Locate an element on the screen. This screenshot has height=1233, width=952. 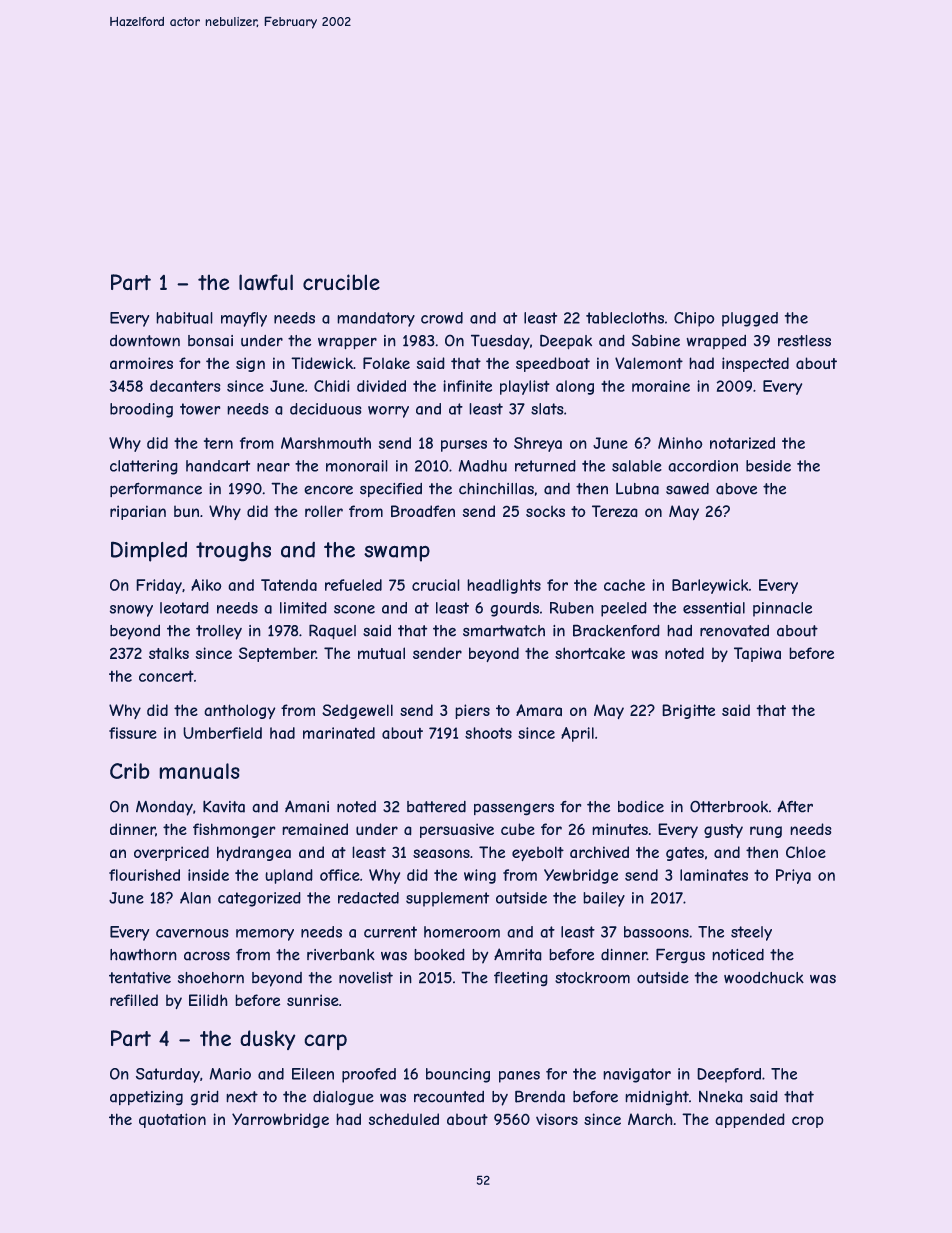
Amani is located at coordinates (307, 806).
